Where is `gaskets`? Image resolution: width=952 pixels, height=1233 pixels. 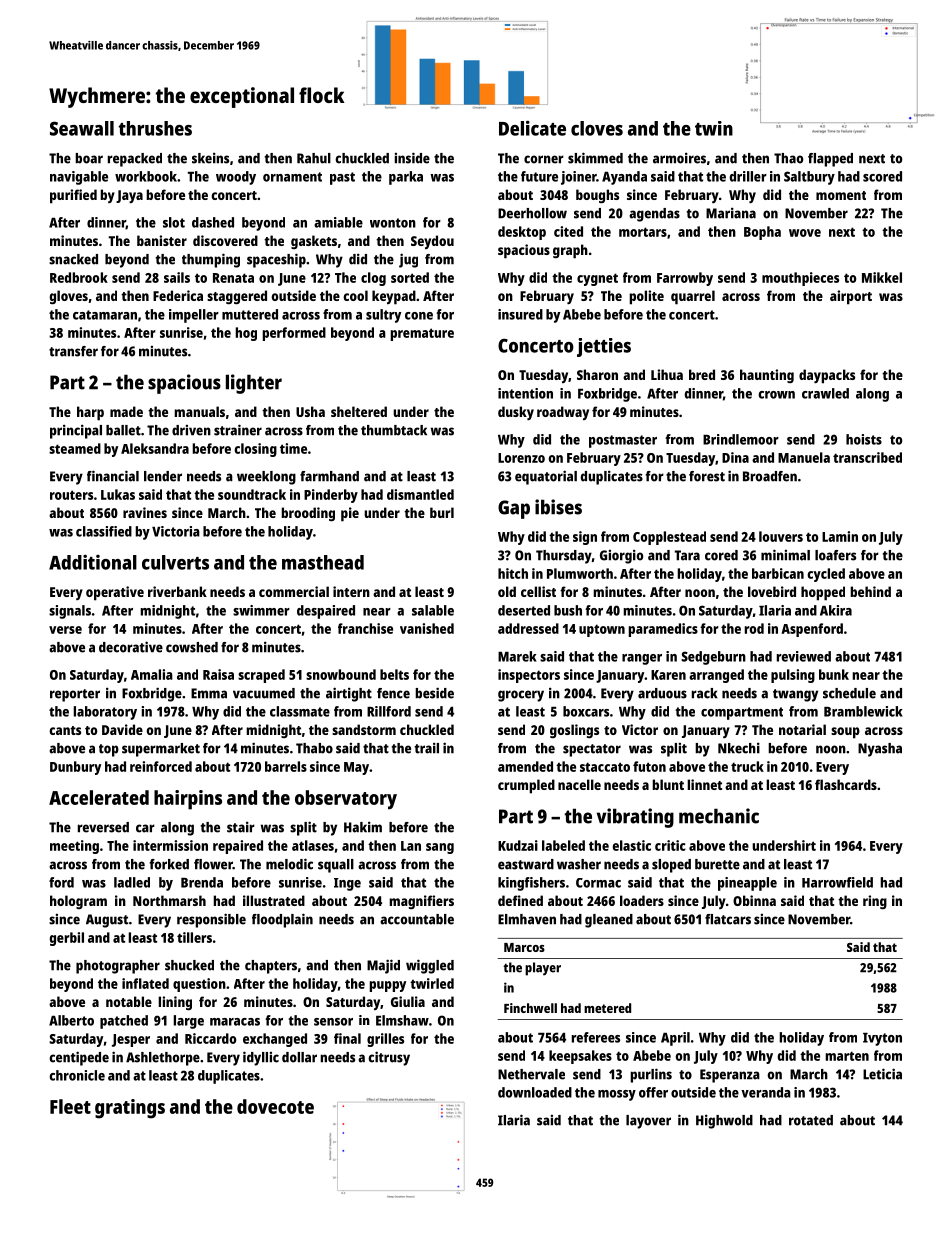 gaskets is located at coordinates (314, 242).
